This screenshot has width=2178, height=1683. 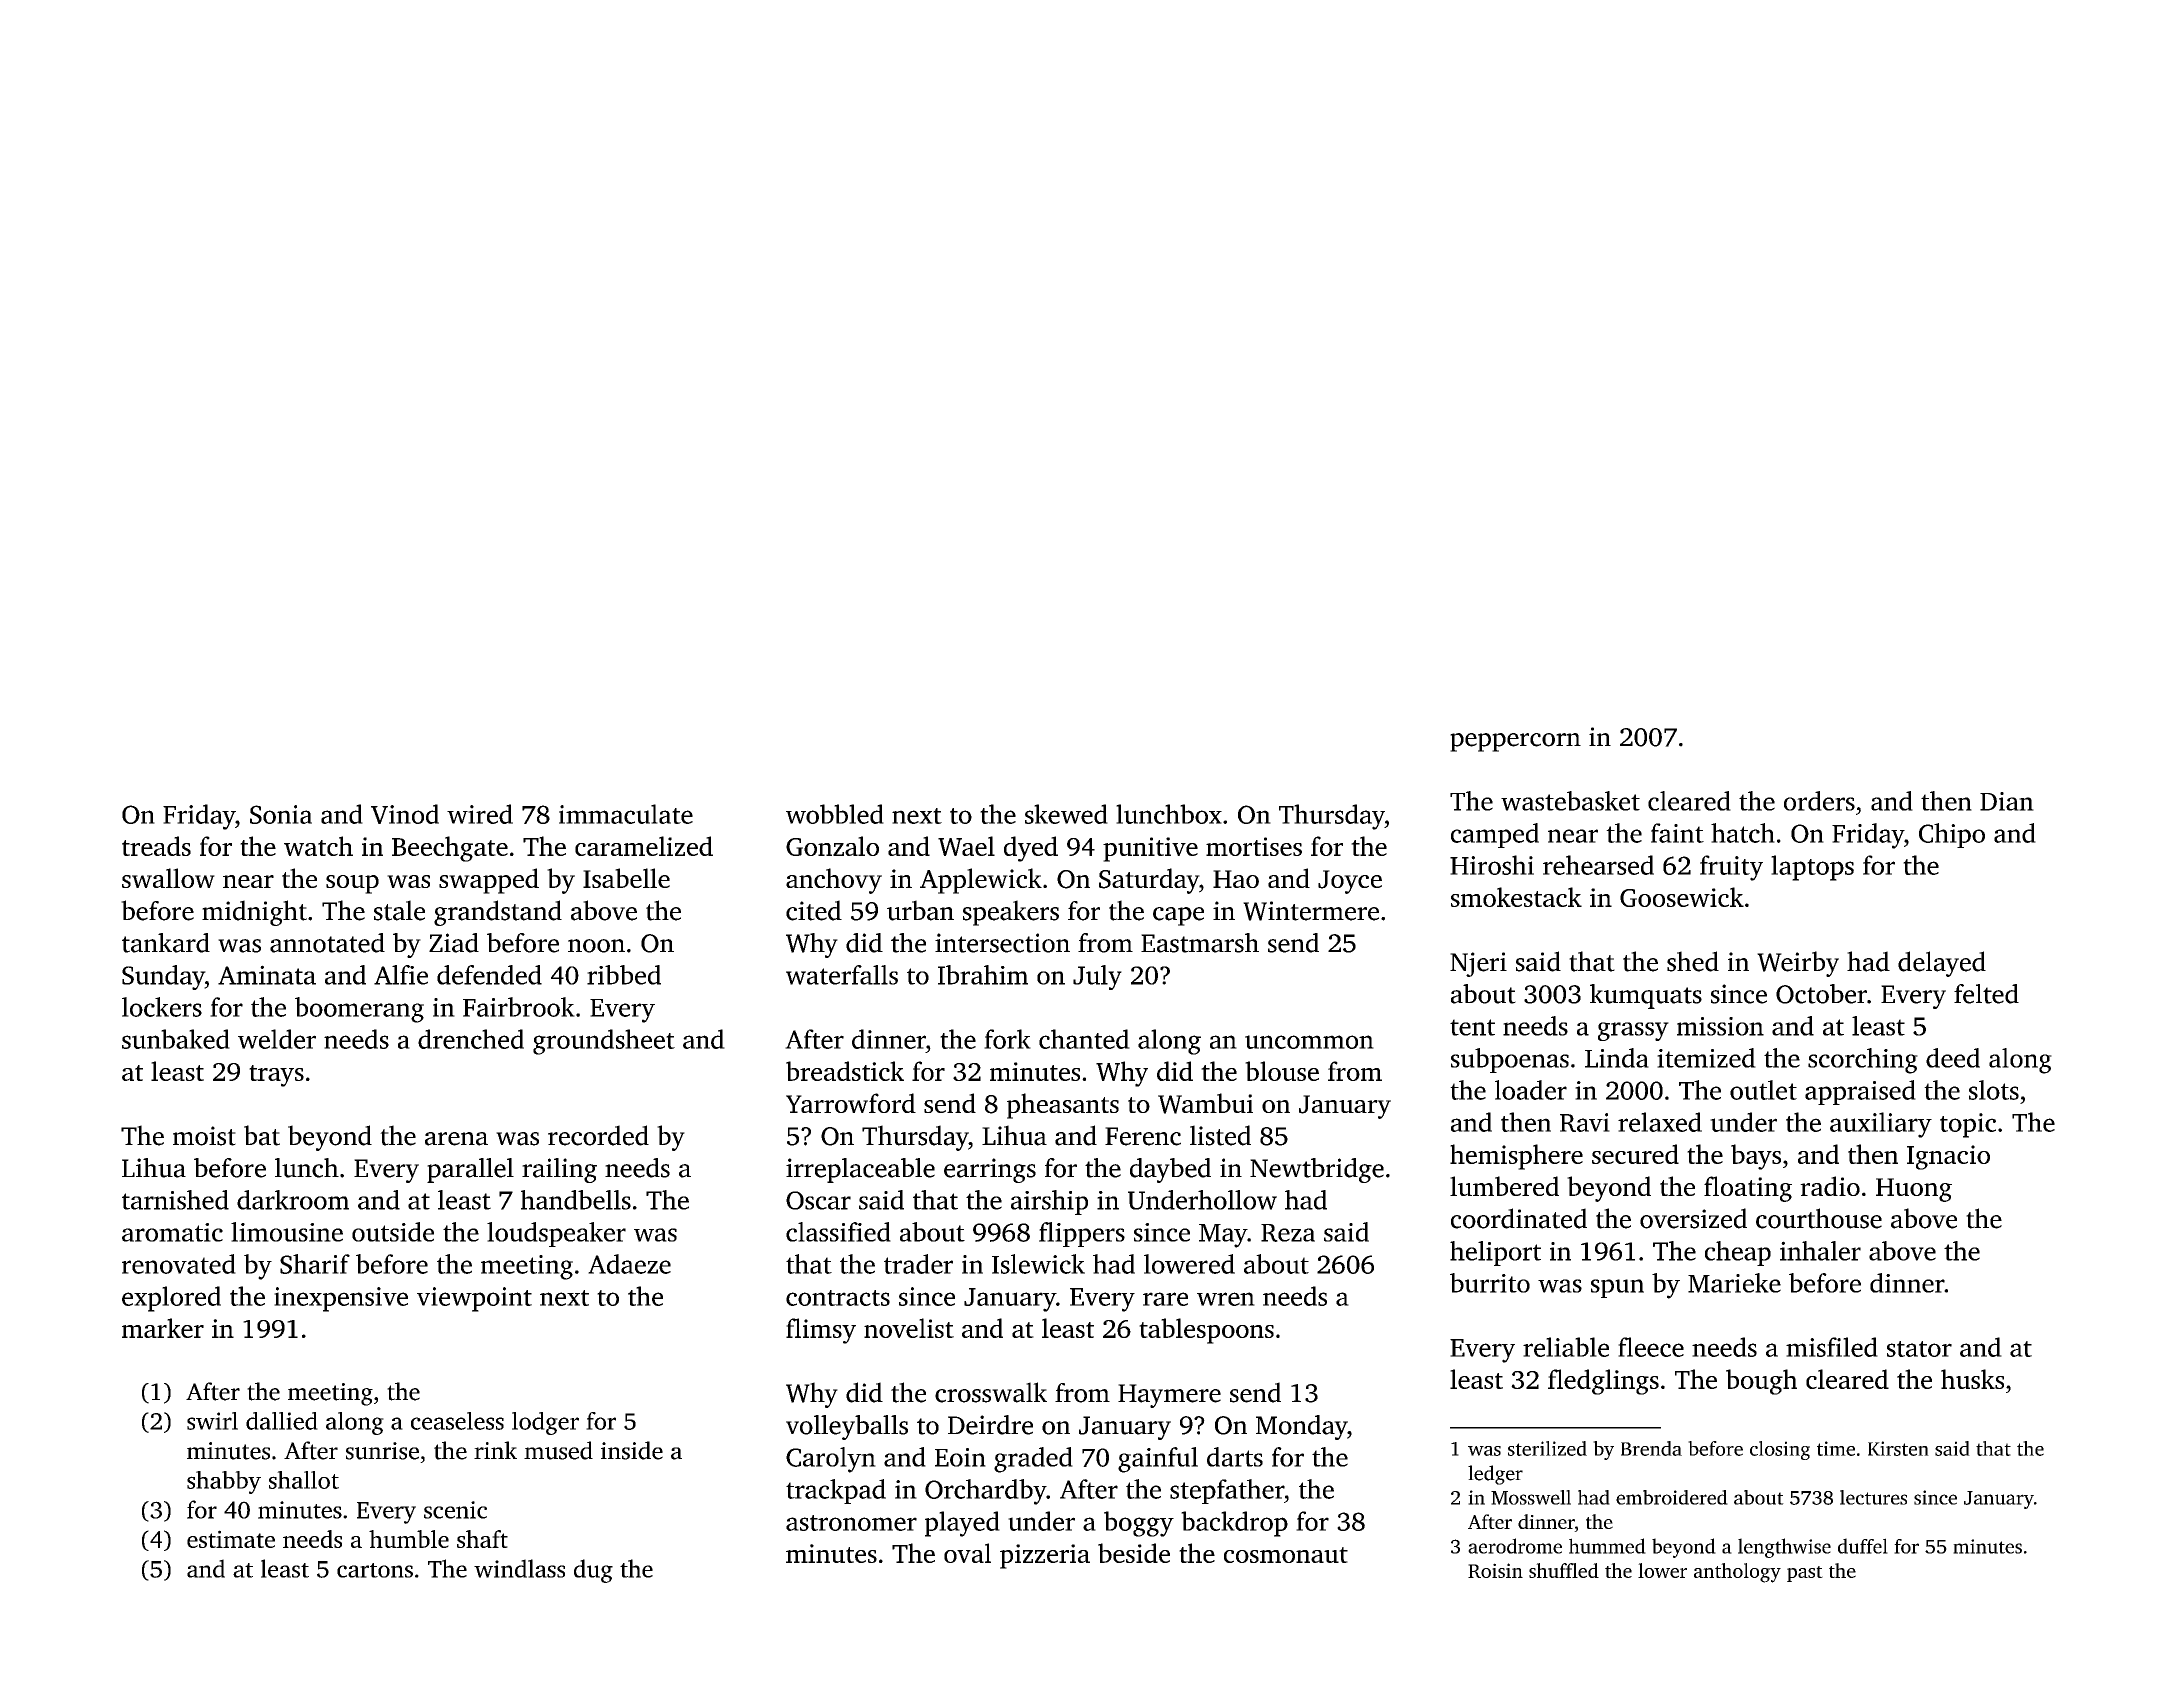 I want to click on Islewick, so click(x=1038, y=1264).
